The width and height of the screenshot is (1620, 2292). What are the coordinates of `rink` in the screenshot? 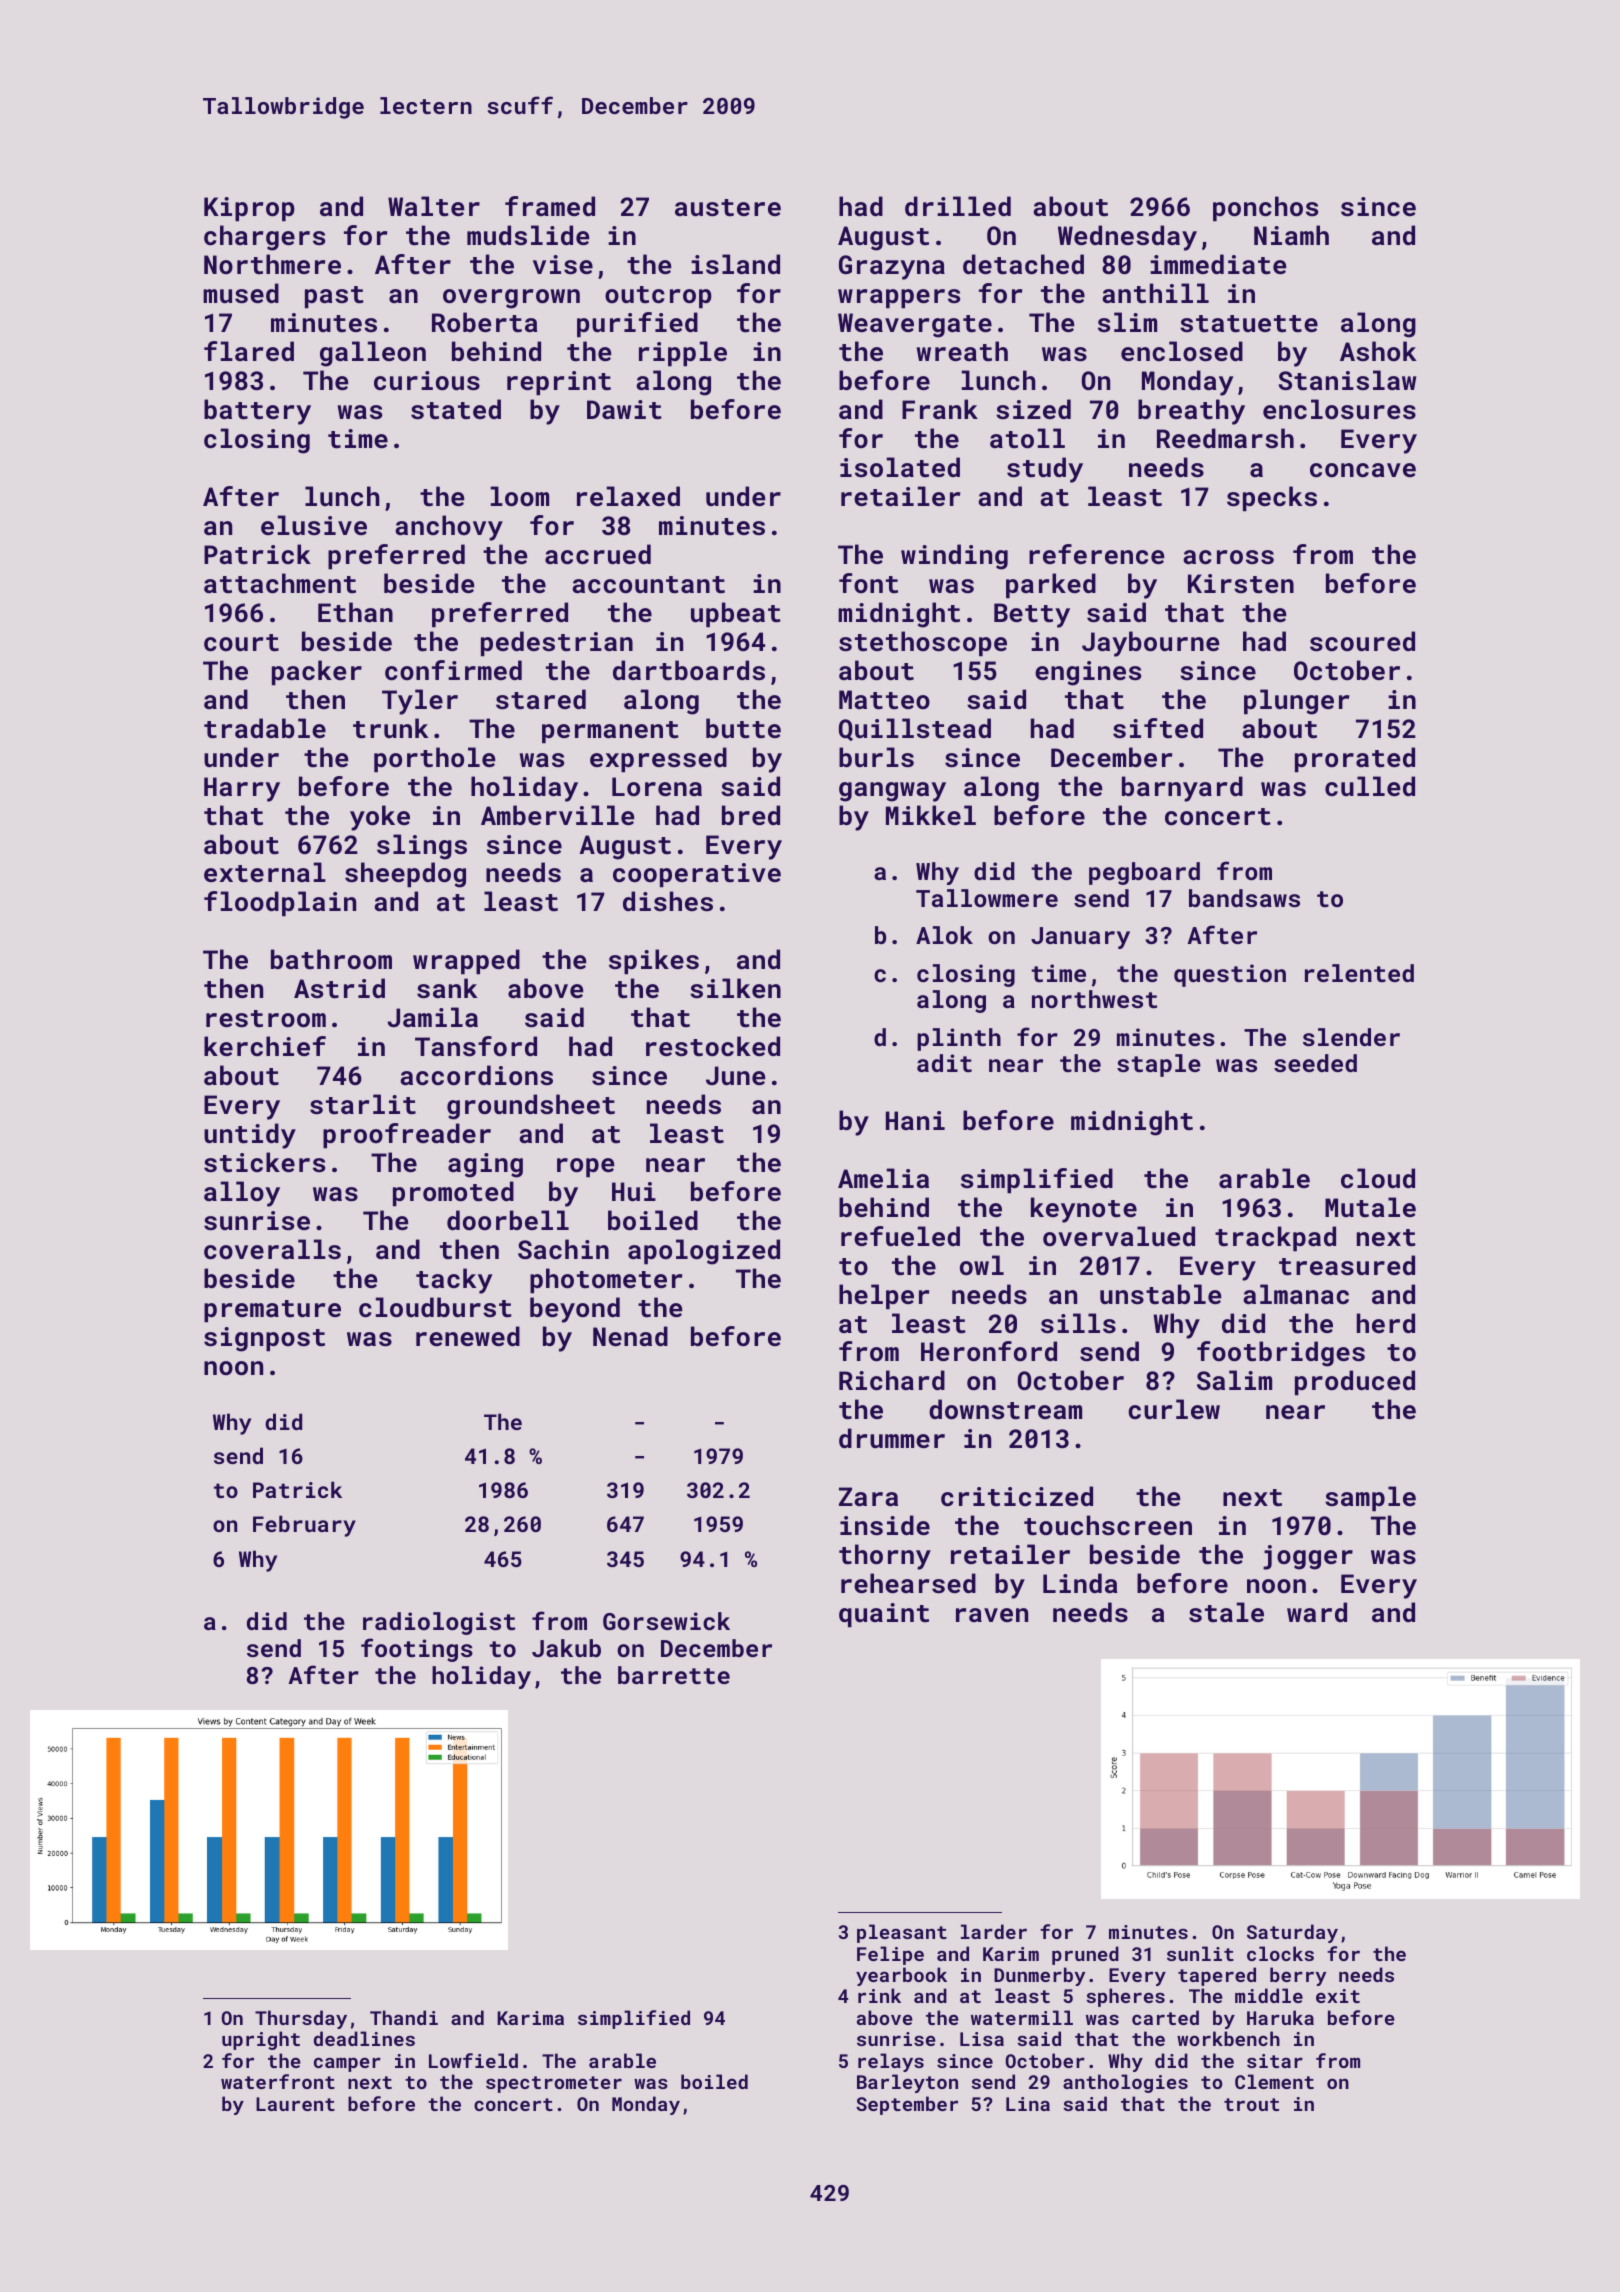 It's located at (879, 1995).
